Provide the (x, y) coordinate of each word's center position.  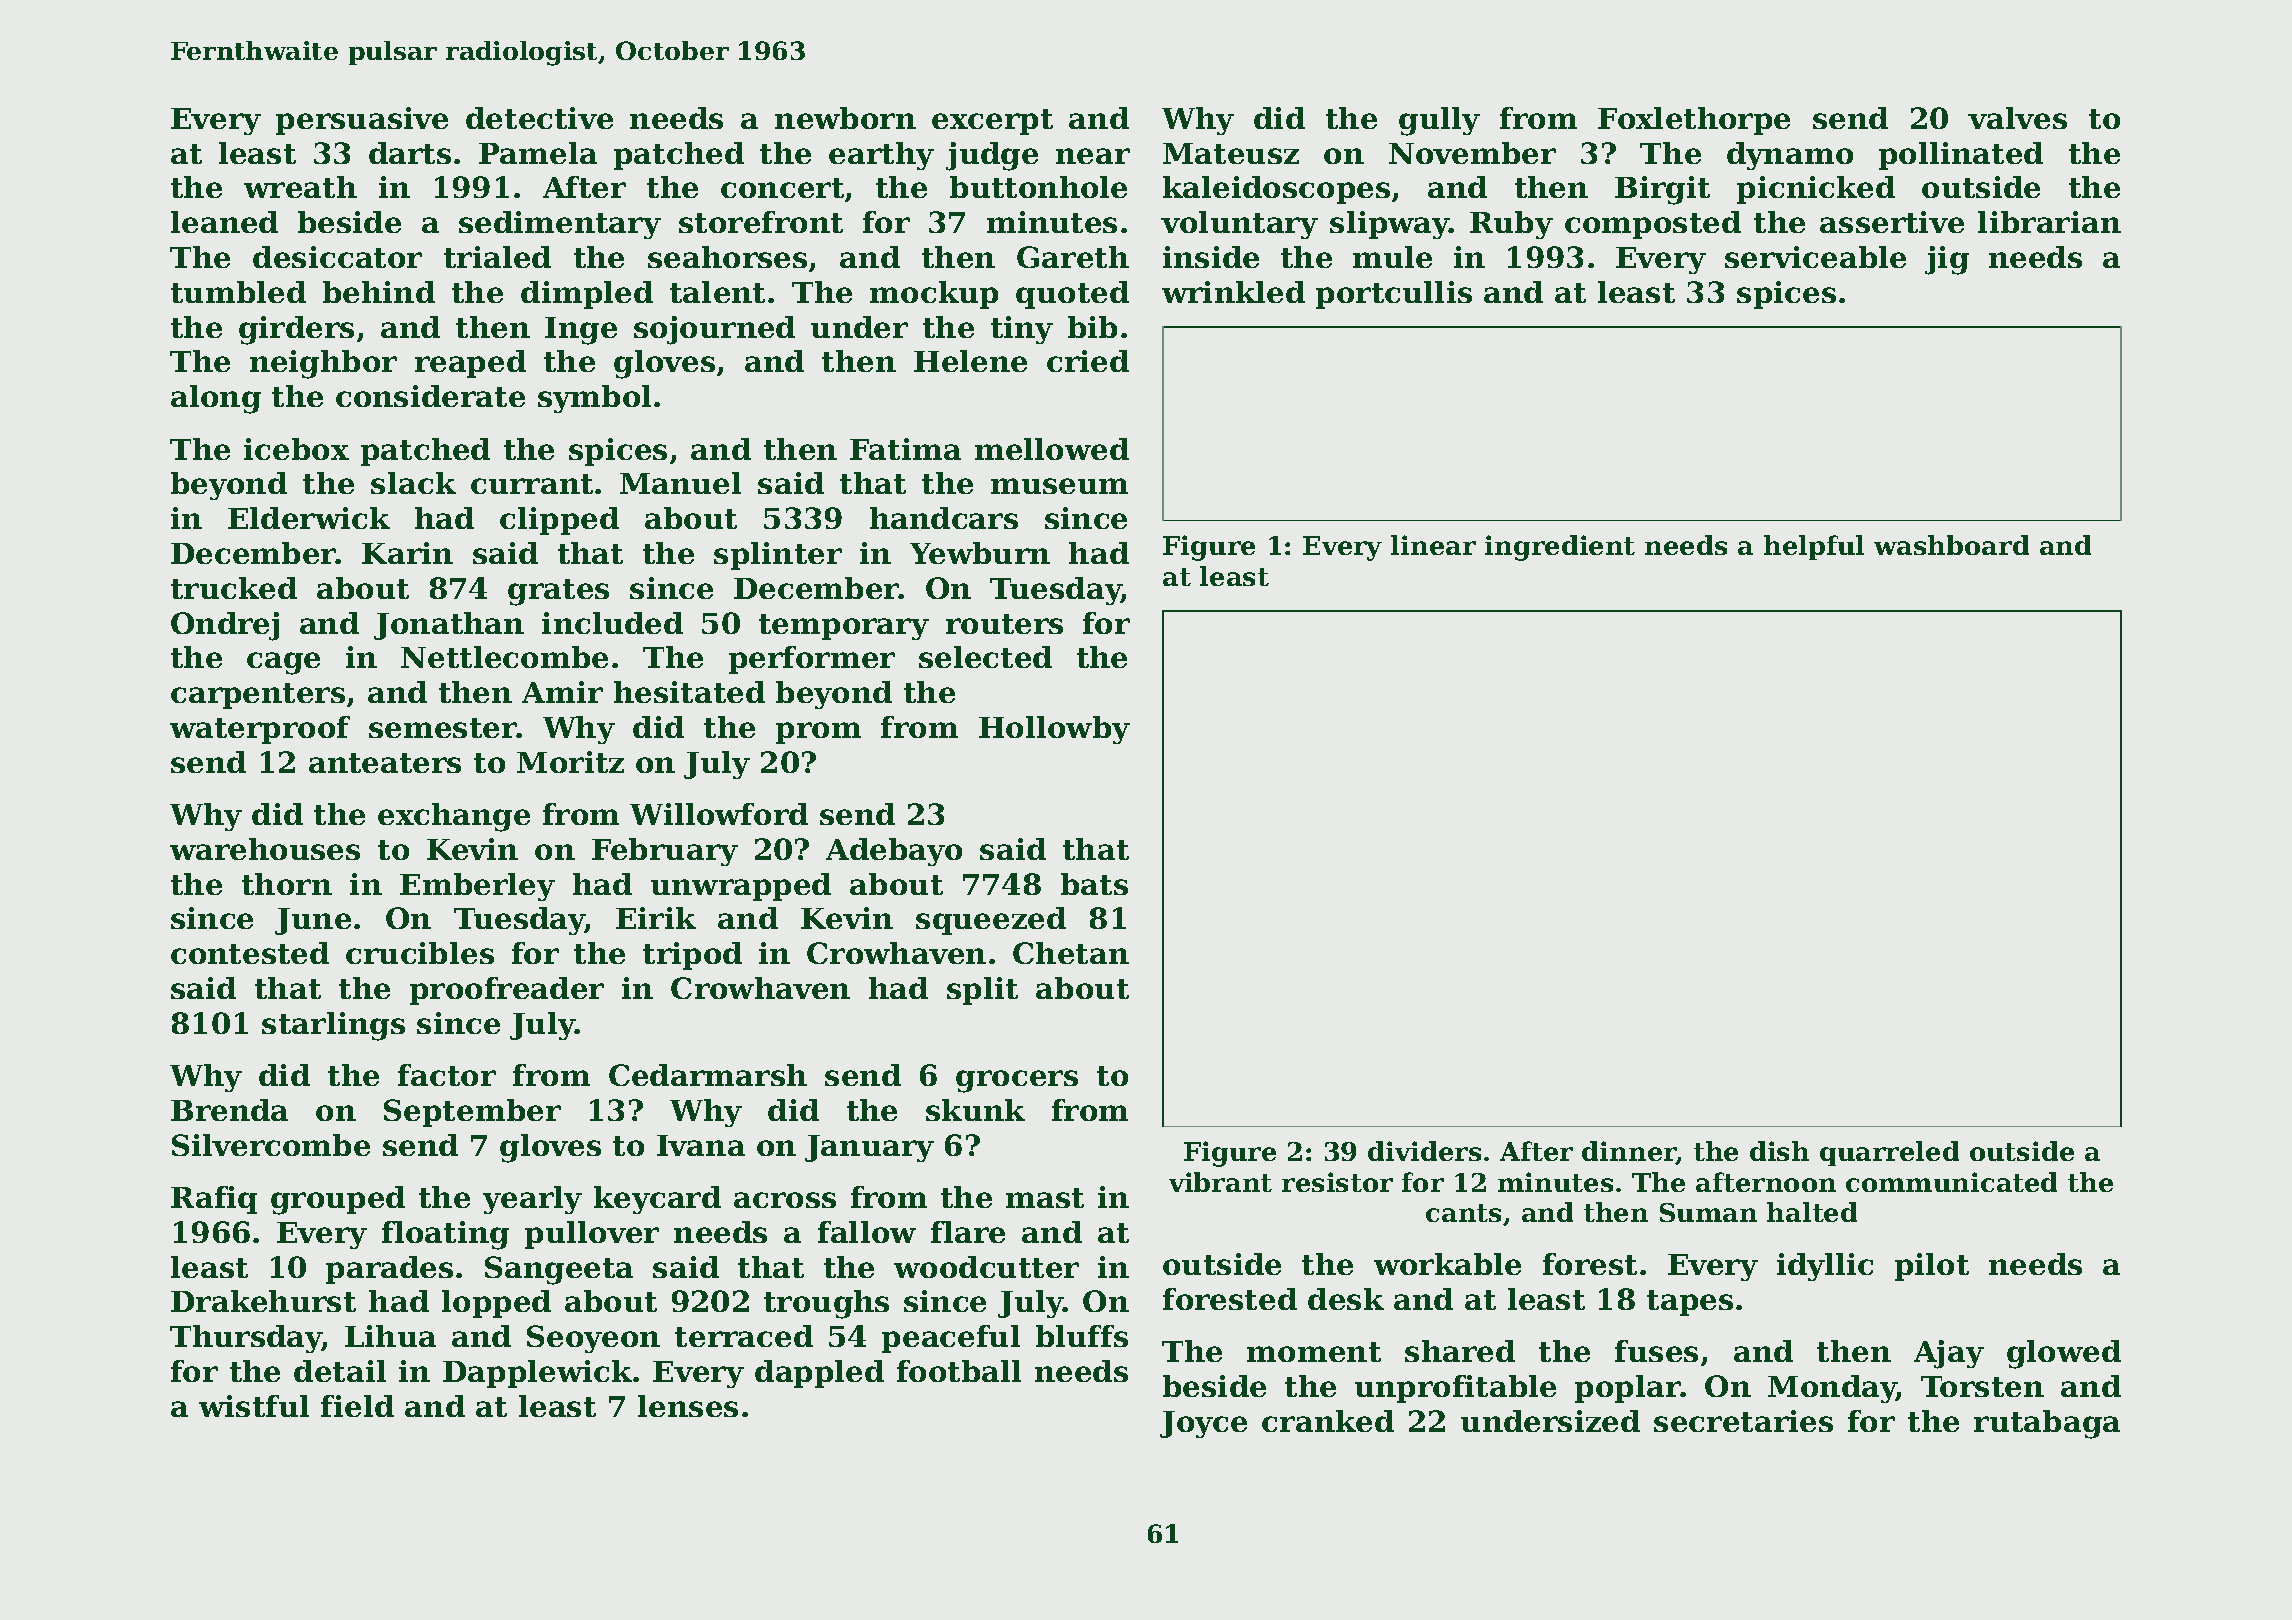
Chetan (1071, 953)
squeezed (991, 921)
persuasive (362, 121)
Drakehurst (263, 1301)
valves (2017, 118)
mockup (934, 295)
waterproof (260, 730)
